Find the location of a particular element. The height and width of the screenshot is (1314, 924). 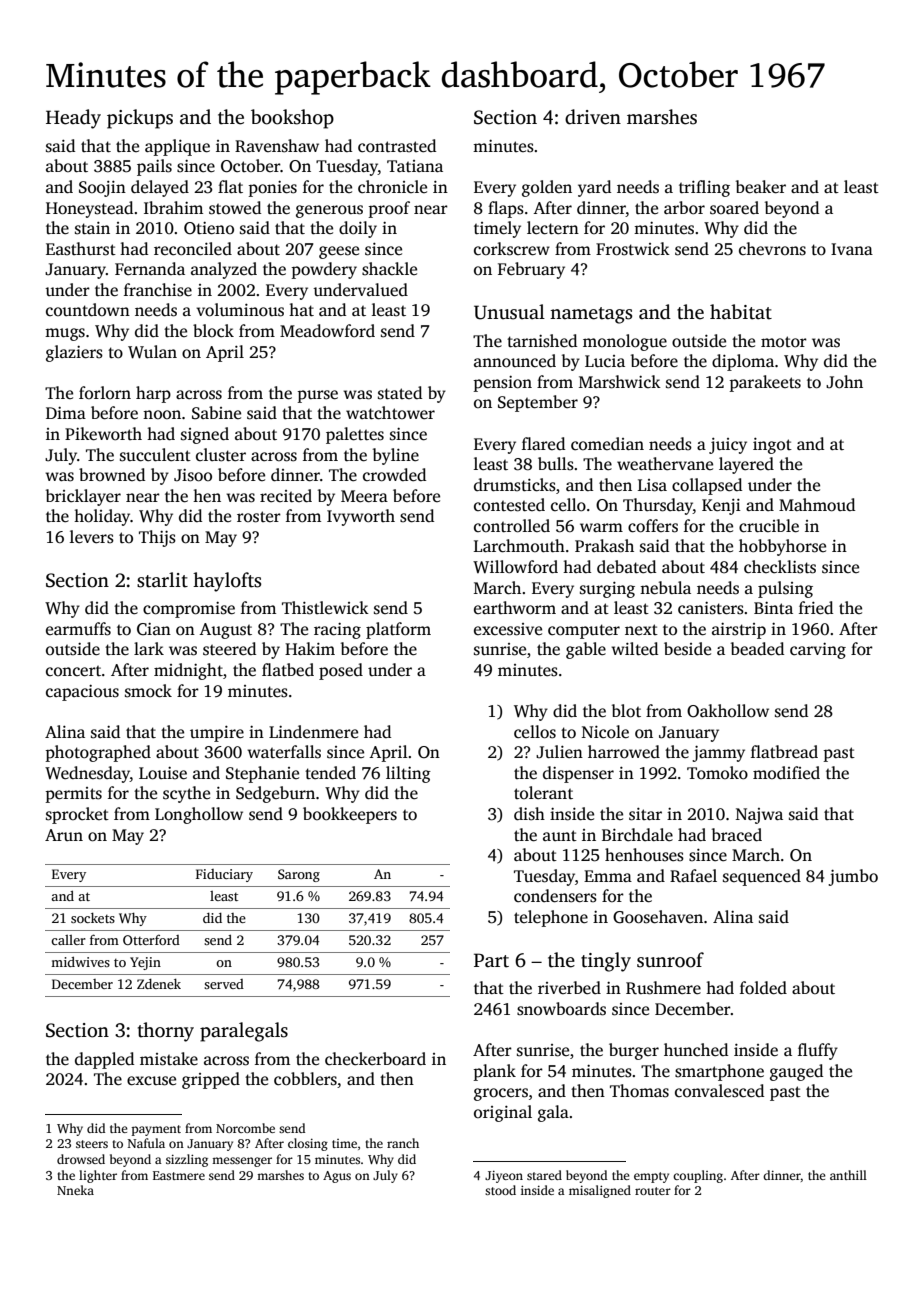

driven is located at coordinates (593, 117).
